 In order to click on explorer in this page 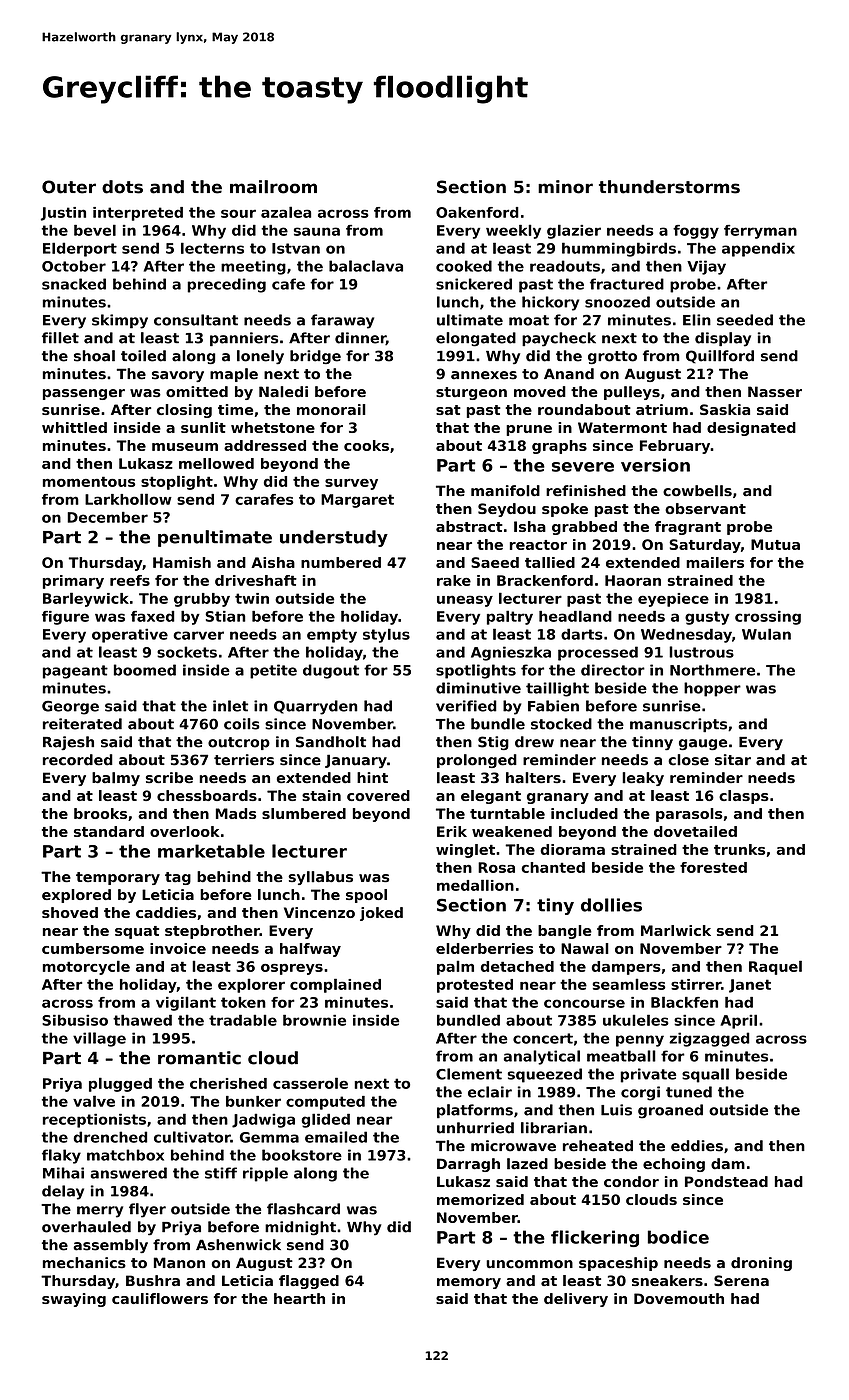, I will do `click(251, 985)`.
